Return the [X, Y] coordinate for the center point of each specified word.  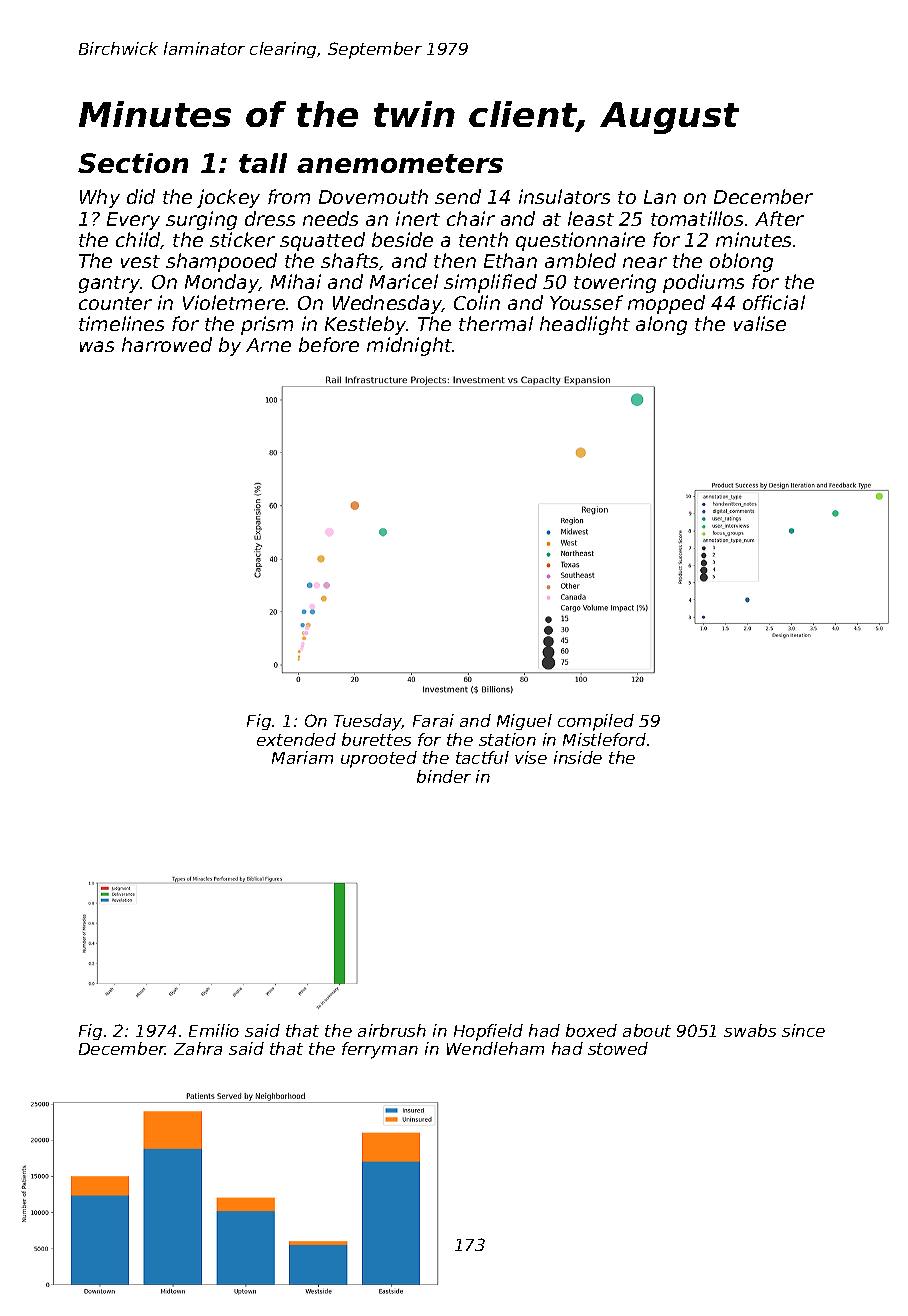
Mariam [302, 757]
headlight [585, 325]
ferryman [380, 1050]
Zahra [198, 1048]
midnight [410, 346]
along [661, 325]
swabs [750, 1030]
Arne [268, 345]
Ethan [510, 260]
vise [531, 757]
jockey [228, 198]
